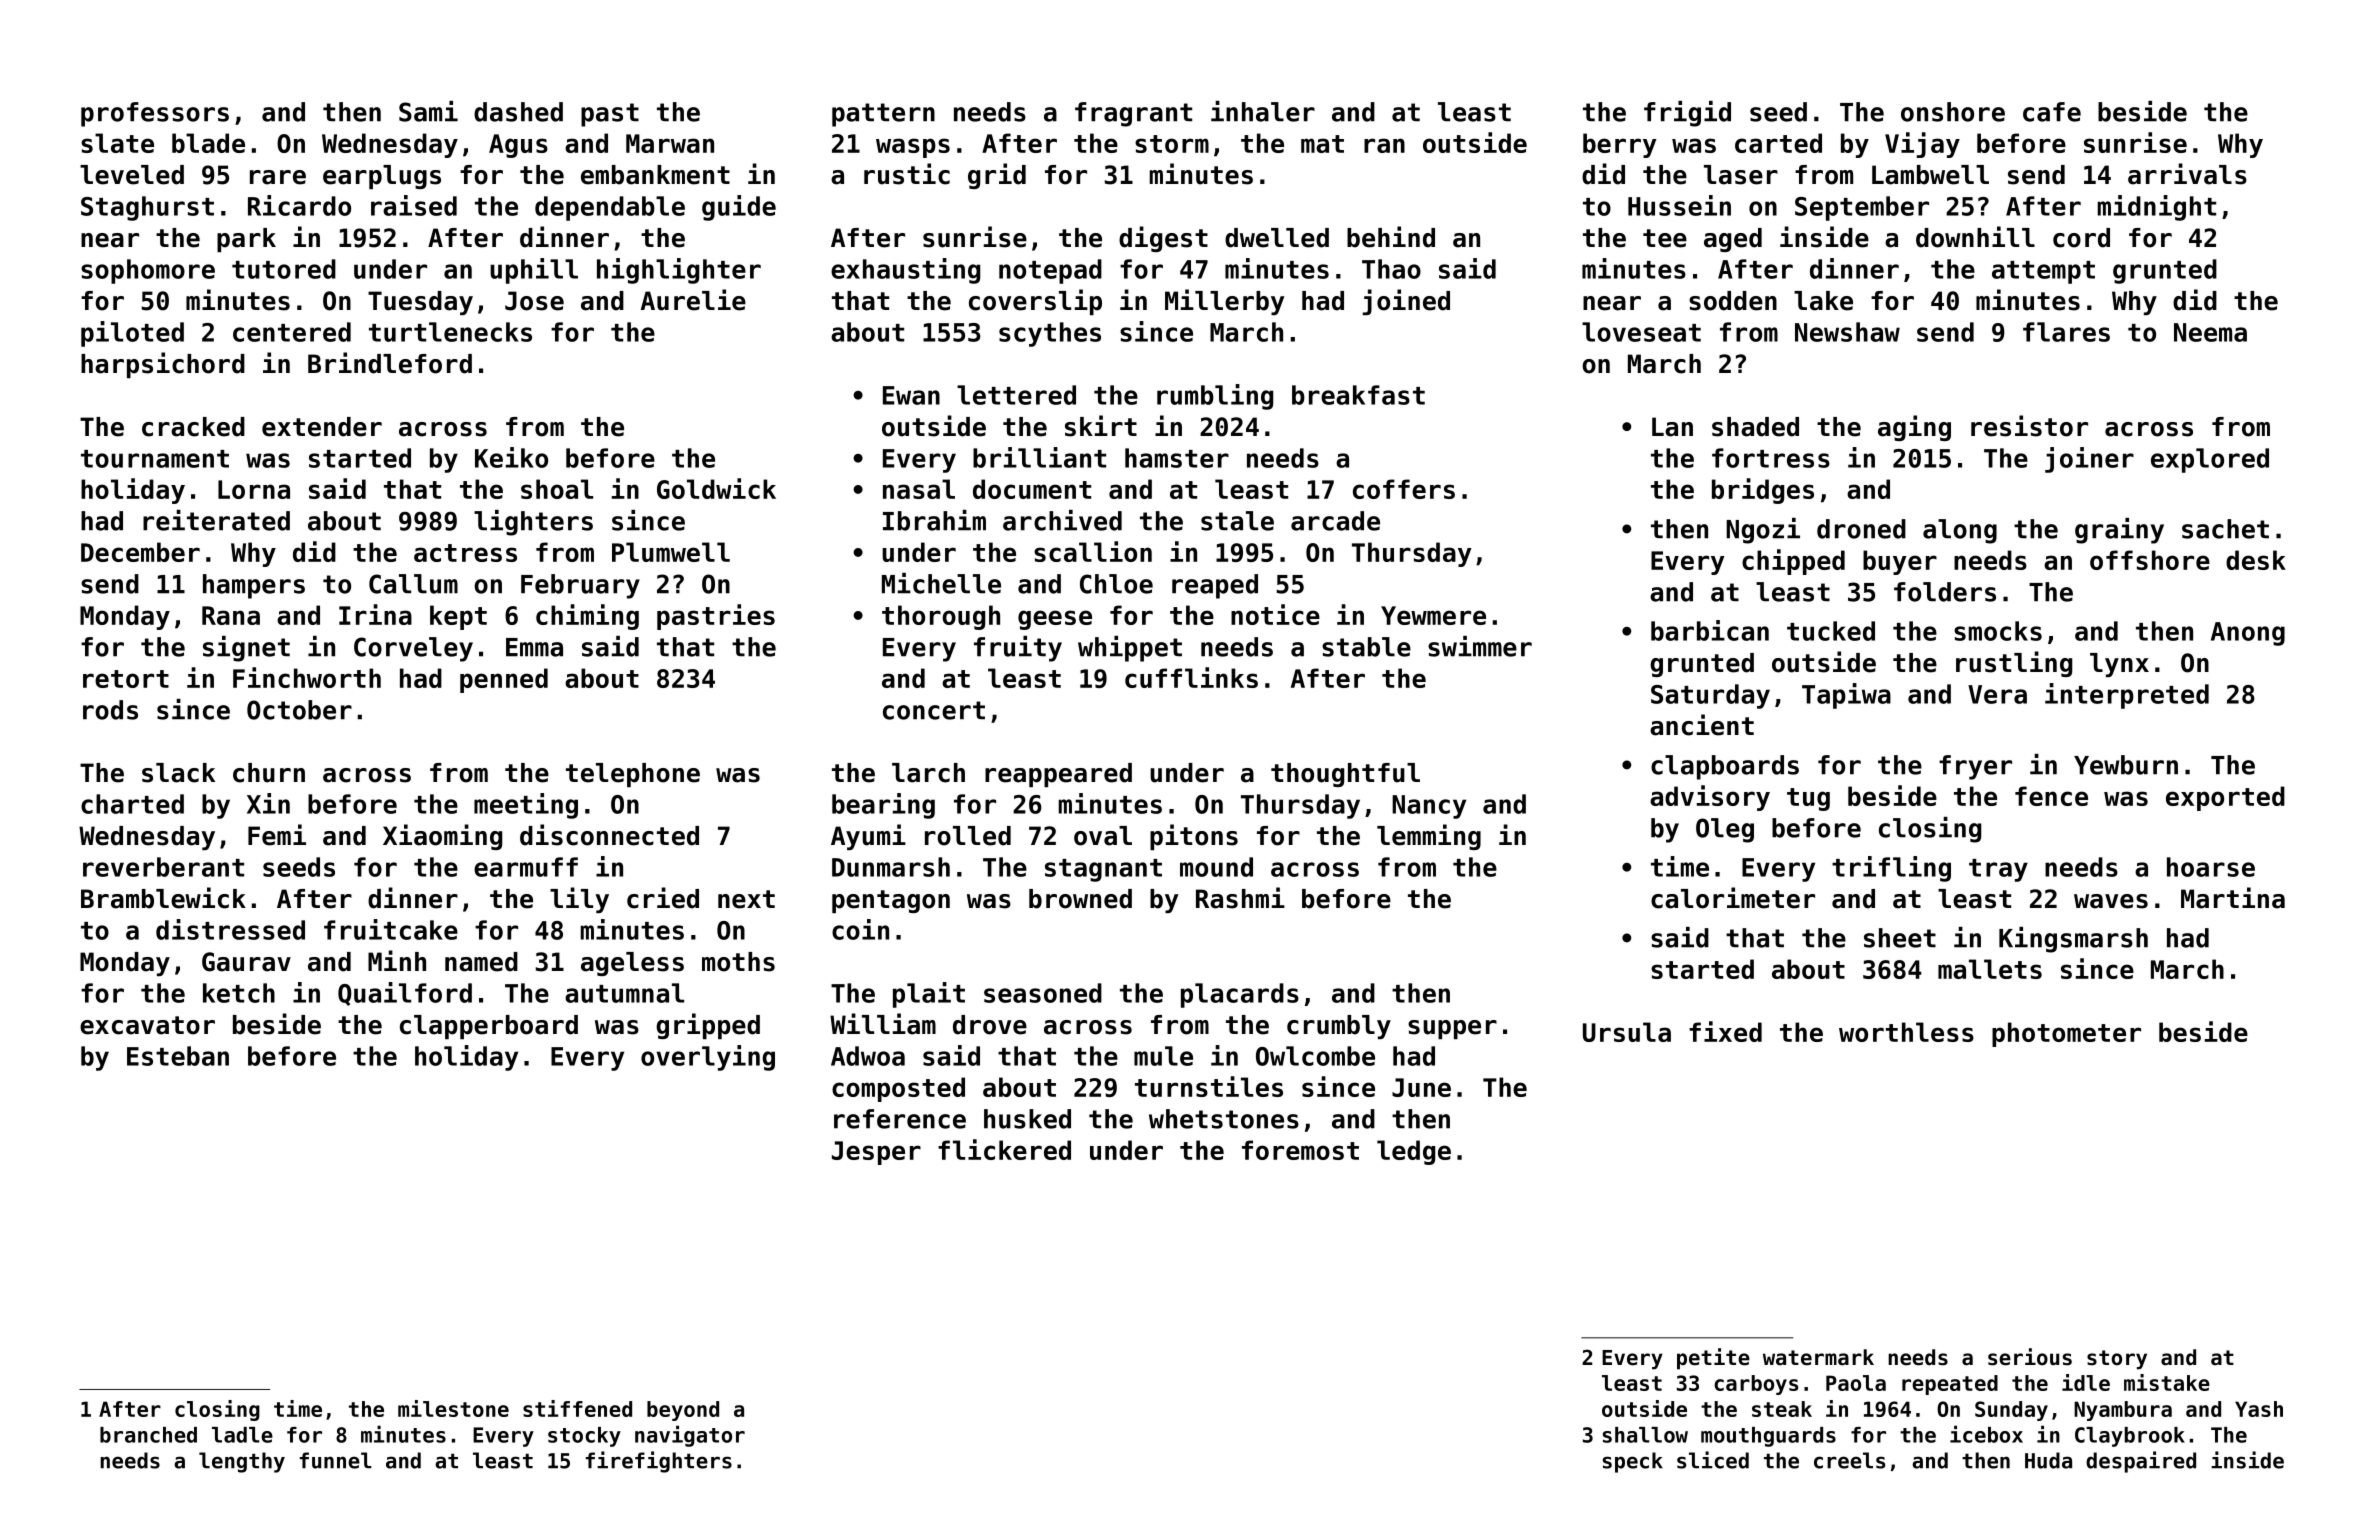 This image has height=1534, width=2371. What do you see at coordinates (1404, 489) in the image?
I see `coffers` at bounding box center [1404, 489].
